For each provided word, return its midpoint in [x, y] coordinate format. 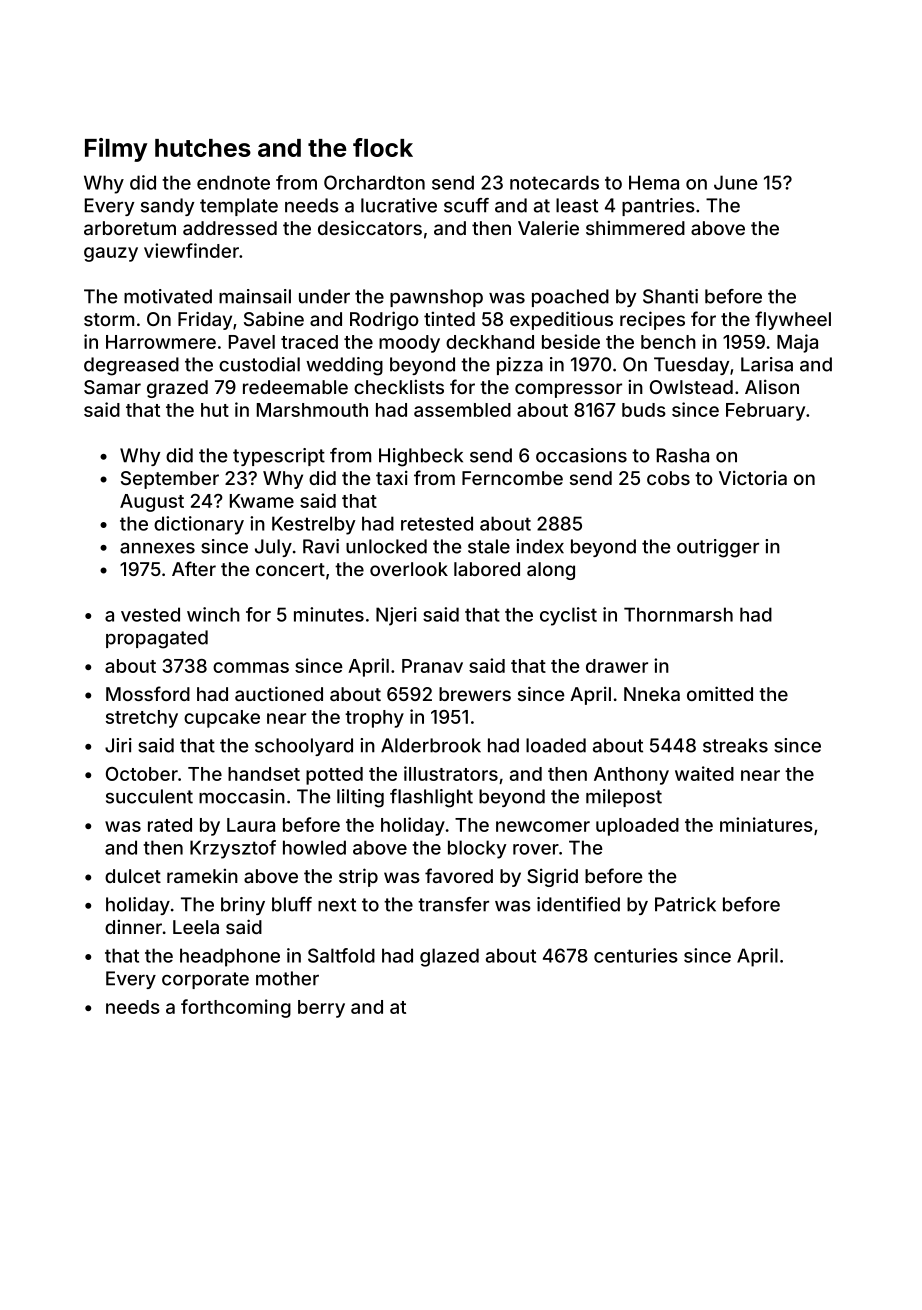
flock [383, 147]
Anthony [631, 776]
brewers [475, 694]
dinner [133, 927]
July [273, 548]
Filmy [116, 150]
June [736, 182]
